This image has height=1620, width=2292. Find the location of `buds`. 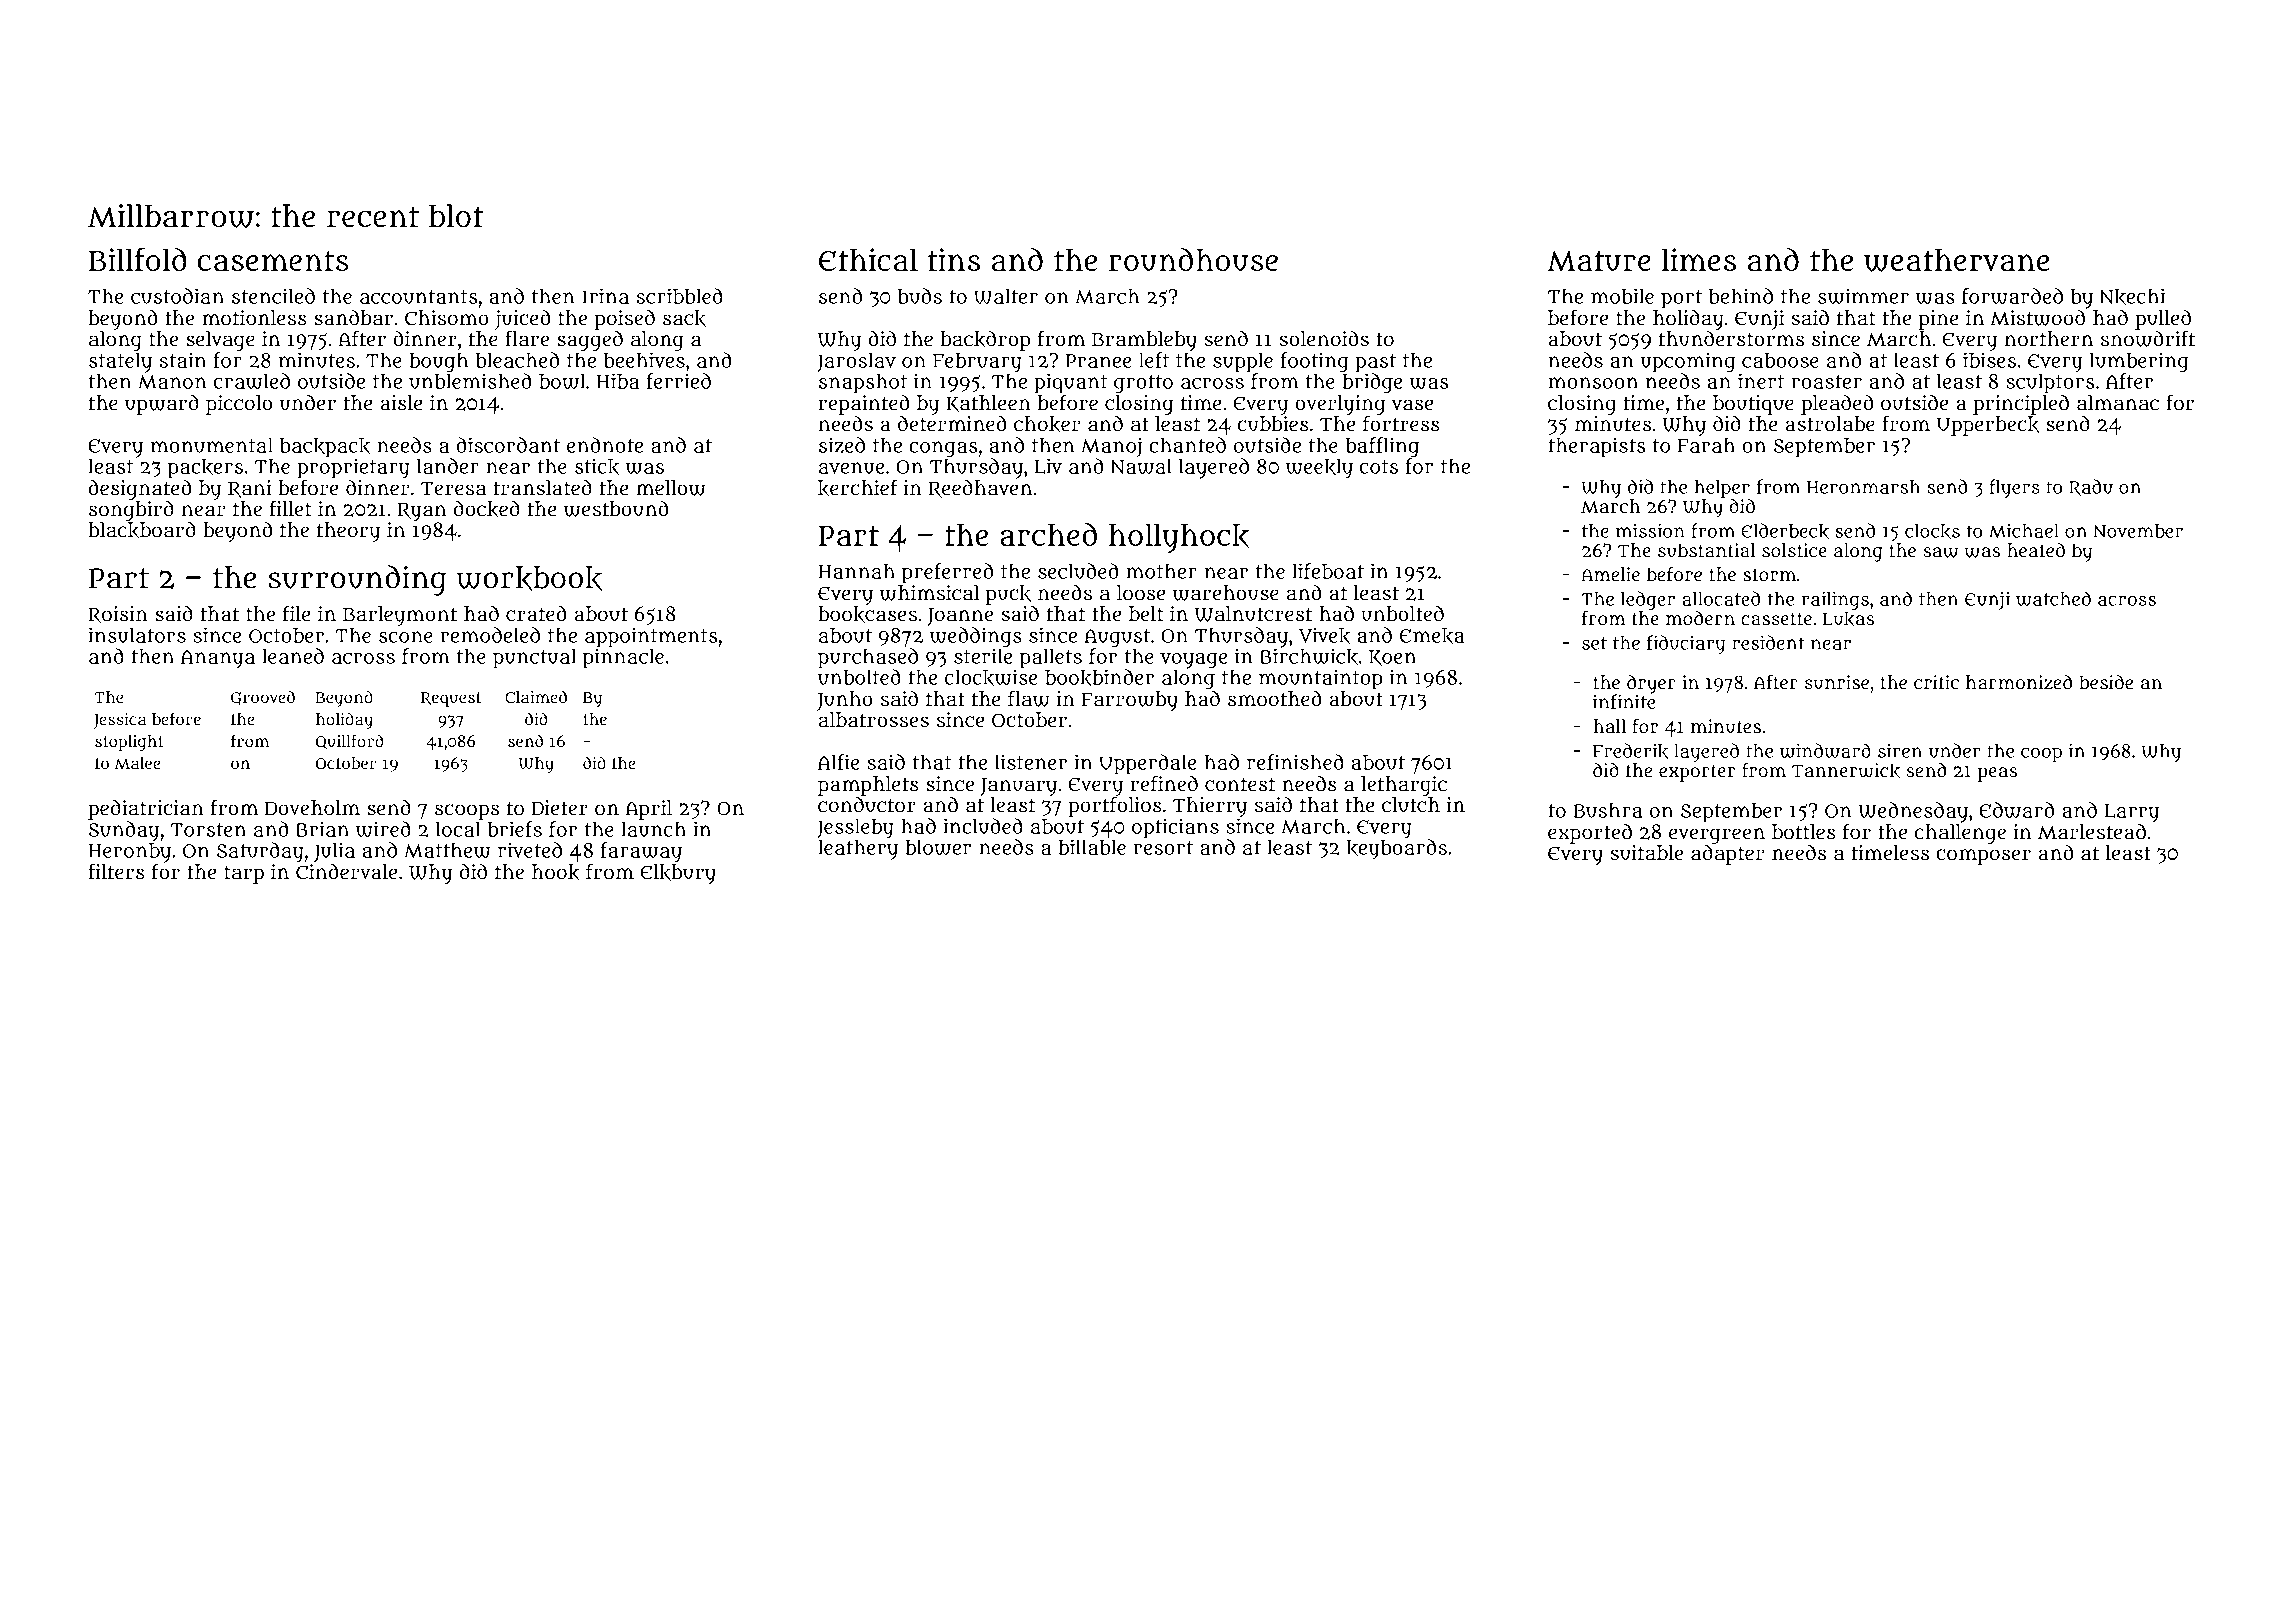

buds is located at coordinates (920, 296).
